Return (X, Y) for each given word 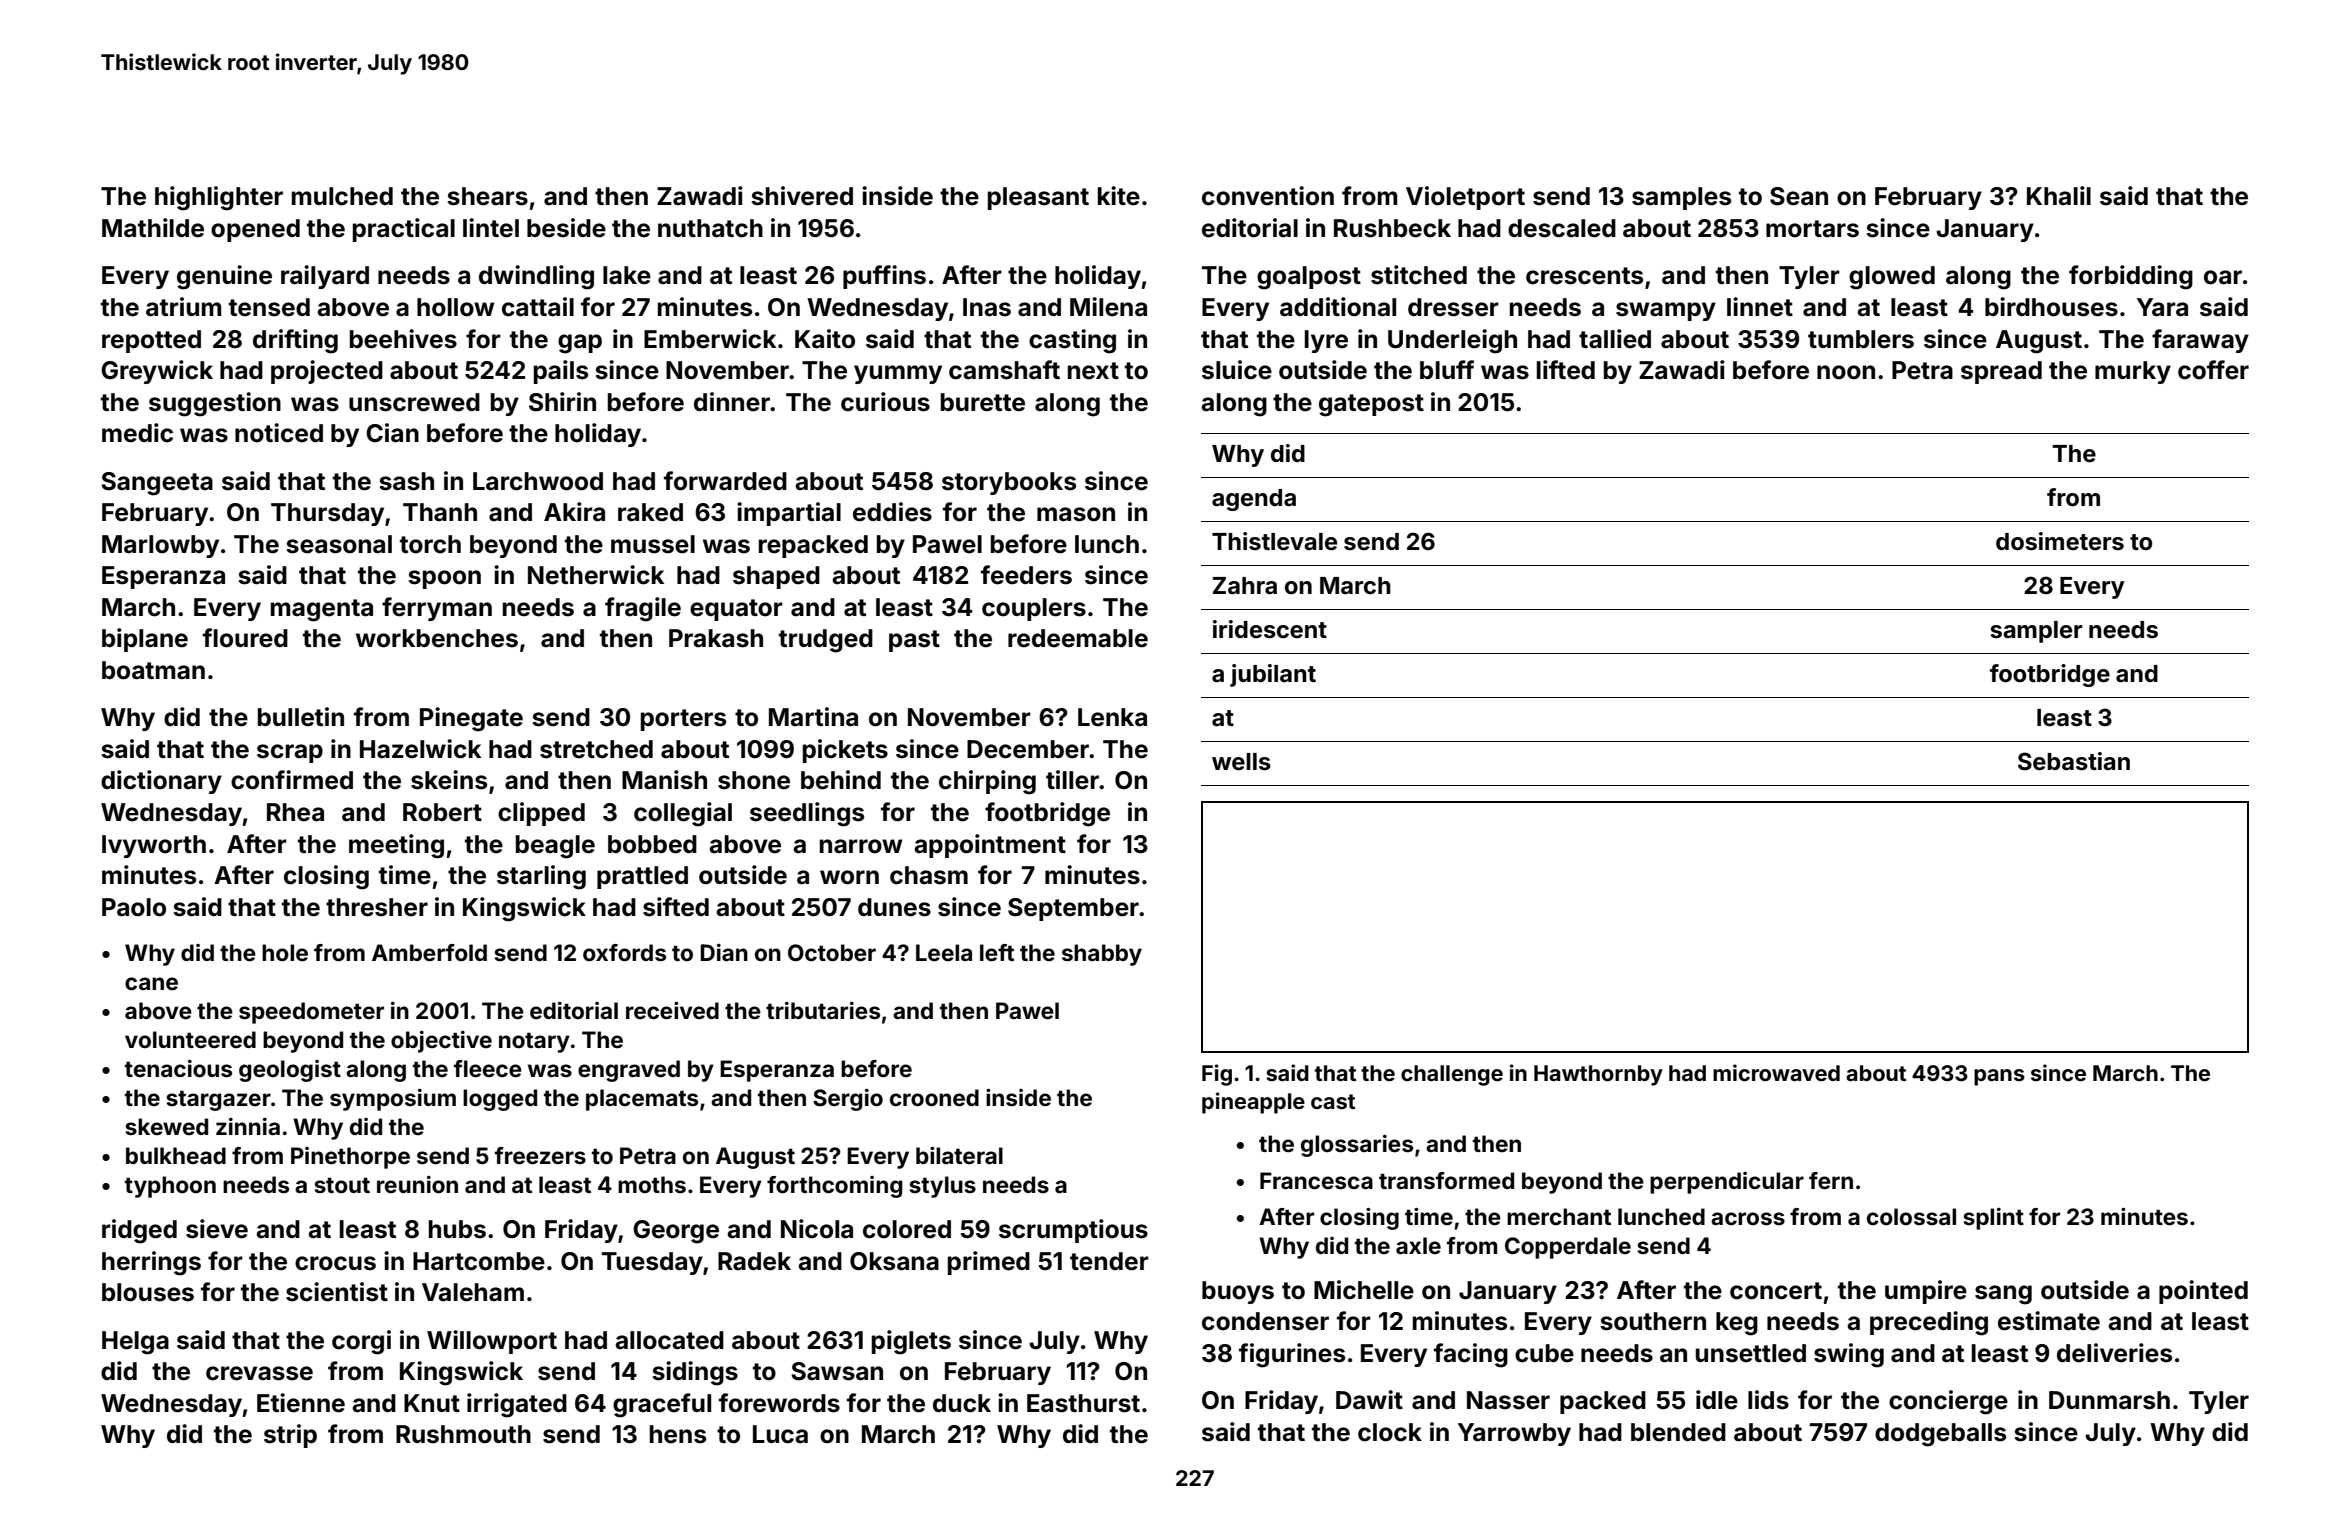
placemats (642, 1100)
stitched (1419, 275)
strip (290, 1436)
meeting (396, 846)
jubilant (1273, 675)
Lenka (1112, 717)
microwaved (1776, 1072)
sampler (2036, 632)
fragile (643, 609)
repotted (151, 341)
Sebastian (2074, 761)
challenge (1452, 1075)
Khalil (2059, 196)
